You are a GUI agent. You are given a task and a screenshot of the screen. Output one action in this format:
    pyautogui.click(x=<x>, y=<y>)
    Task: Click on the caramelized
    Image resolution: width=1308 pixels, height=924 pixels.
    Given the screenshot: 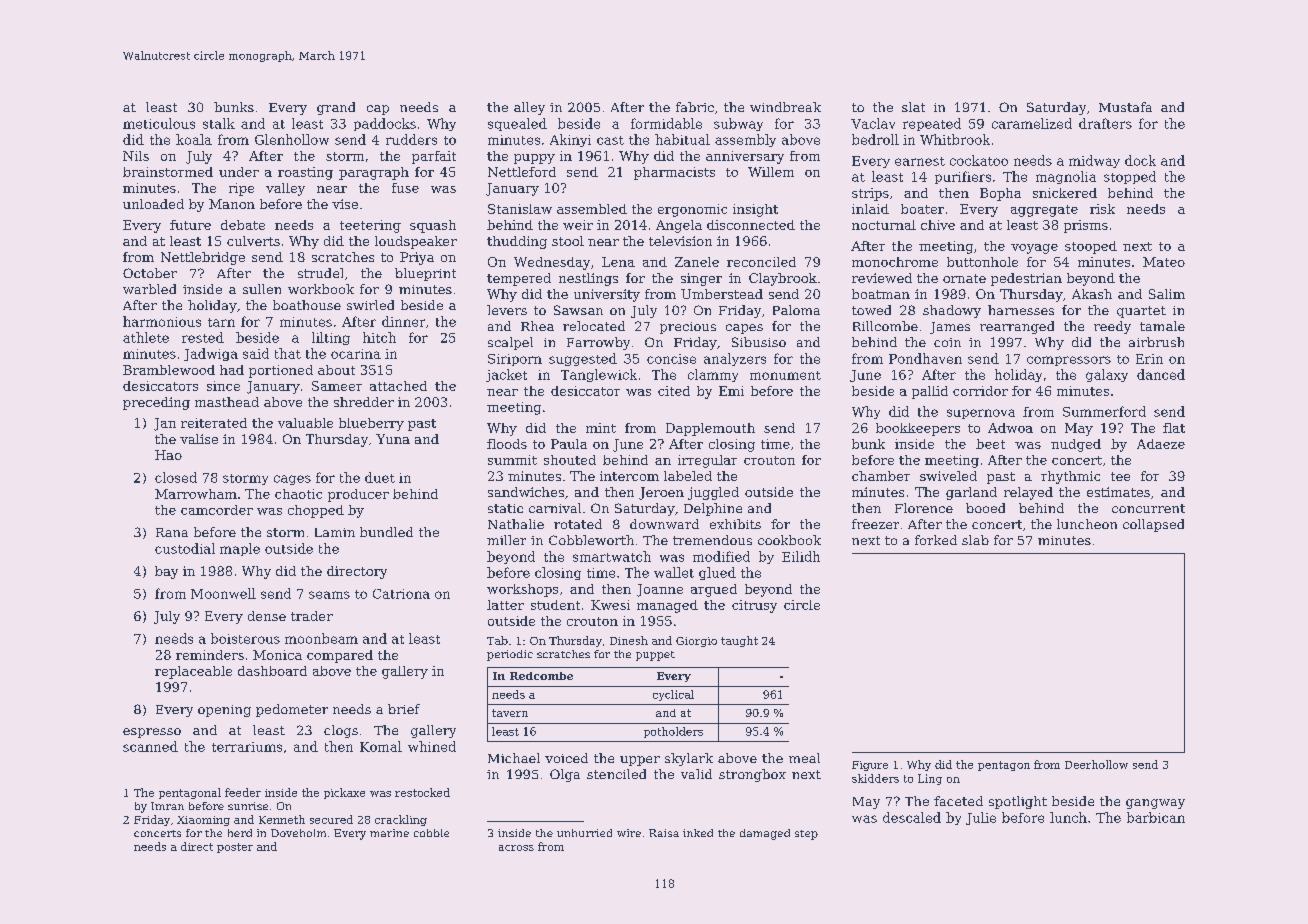 What is the action you would take?
    pyautogui.click(x=1032, y=123)
